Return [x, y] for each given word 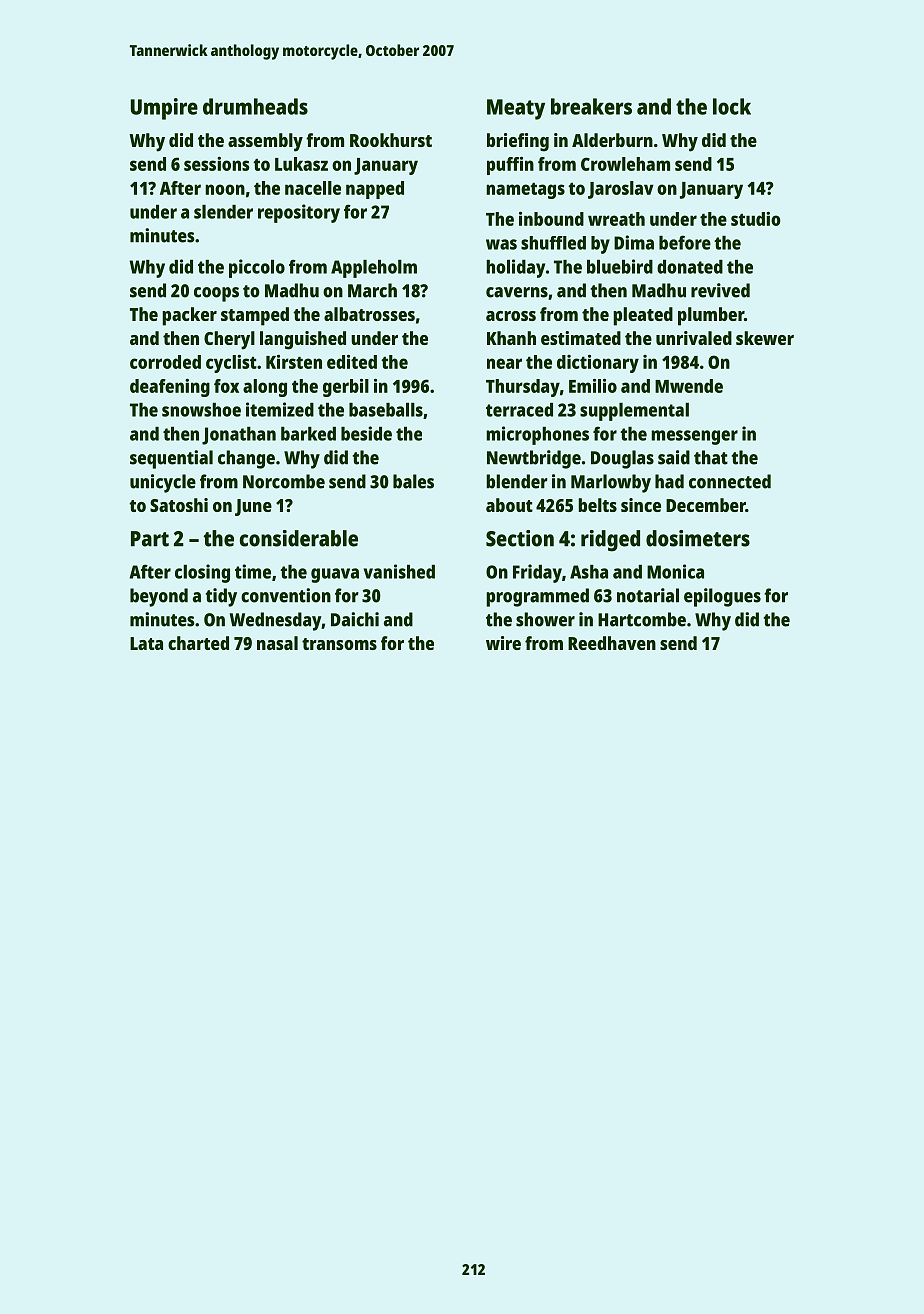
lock [732, 106]
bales [413, 481]
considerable [298, 538]
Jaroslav [621, 190]
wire [503, 643]
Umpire [164, 109]
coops [216, 294]
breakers [591, 106]
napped [375, 190]
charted [198, 643]
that [711, 457]
